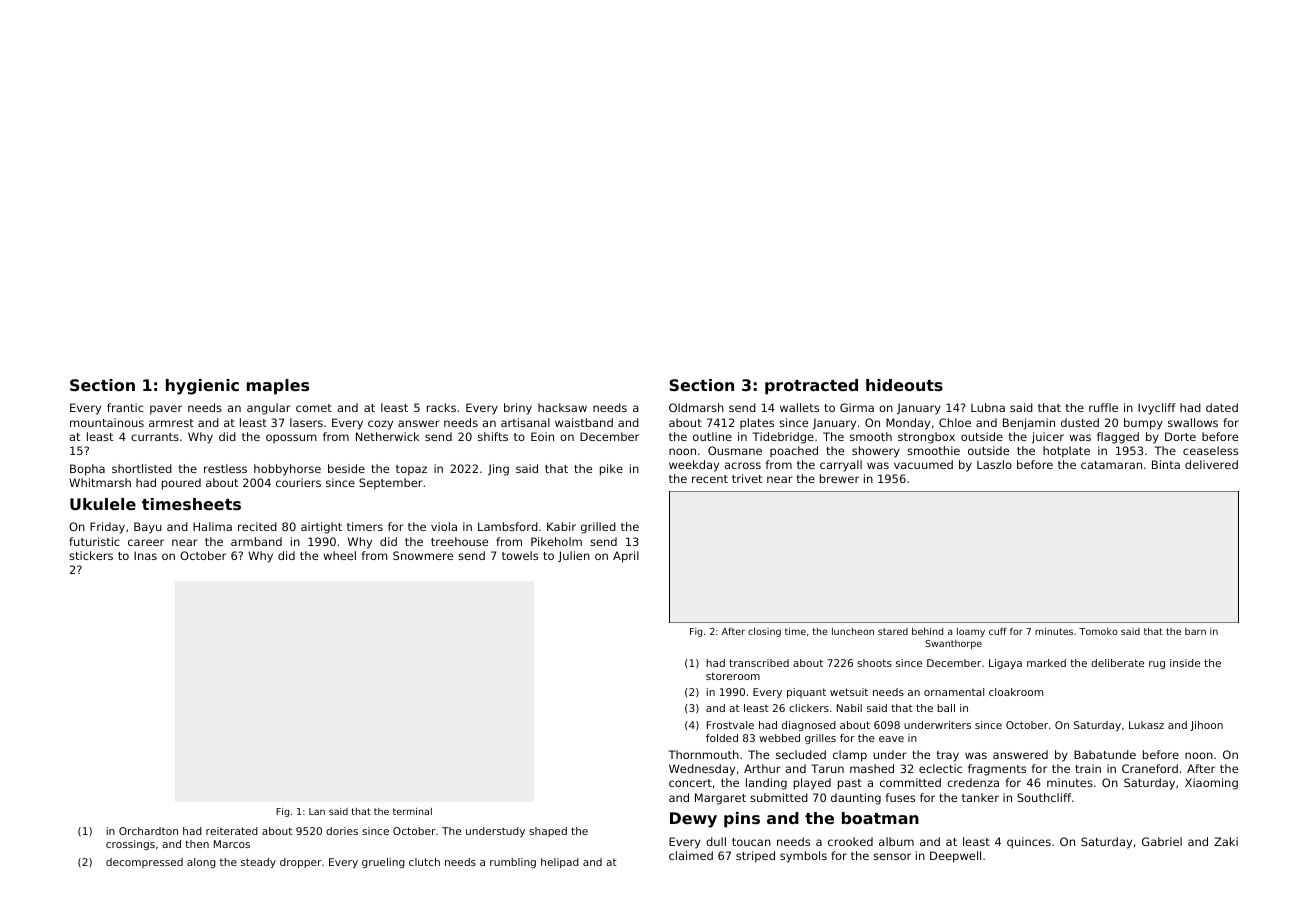 Image resolution: width=1308 pixels, height=924 pixels. What do you see at coordinates (1111, 465) in the document?
I see `catamaran` at bounding box center [1111, 465].
